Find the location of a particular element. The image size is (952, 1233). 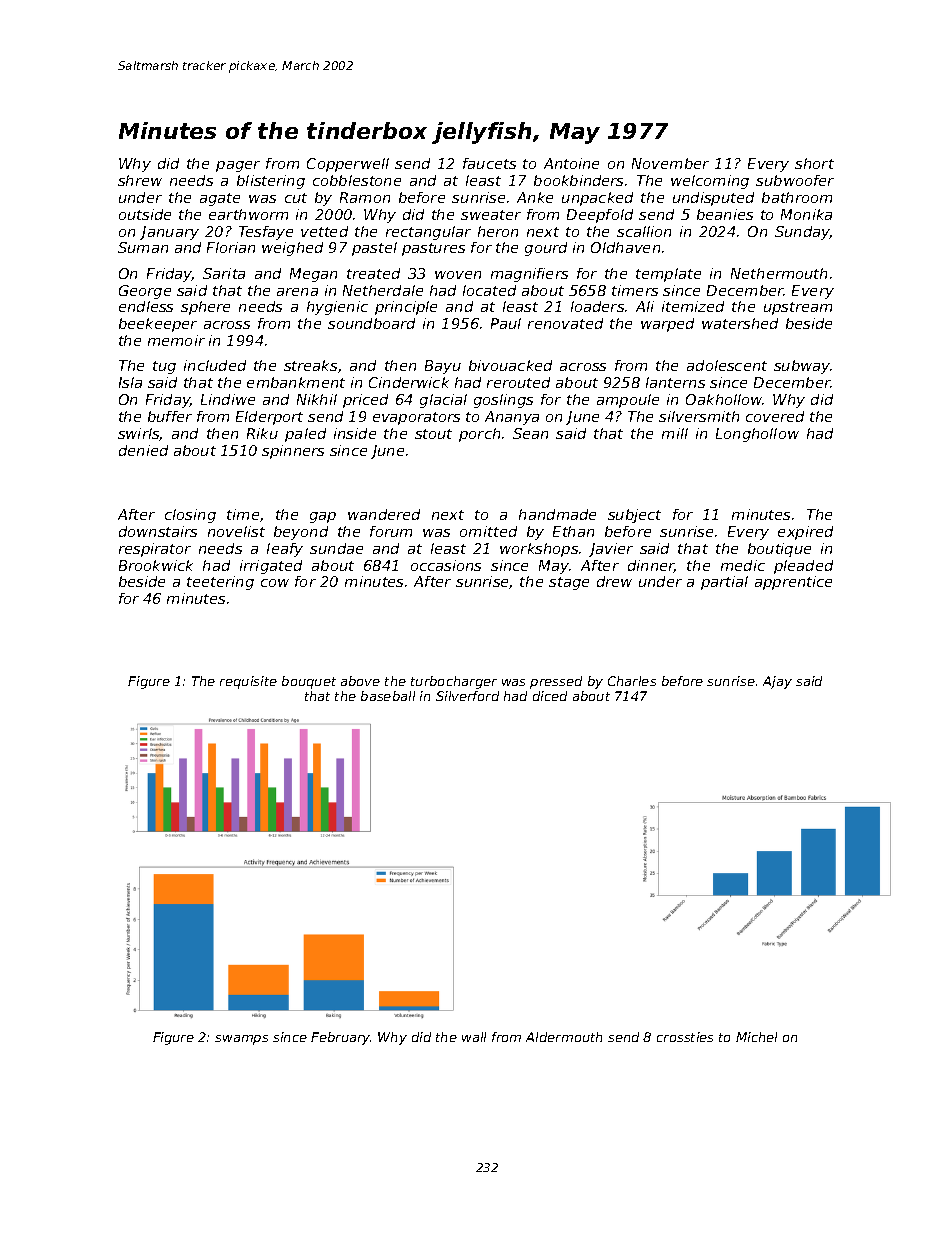

shrew is located at coordinates (140, 180).
